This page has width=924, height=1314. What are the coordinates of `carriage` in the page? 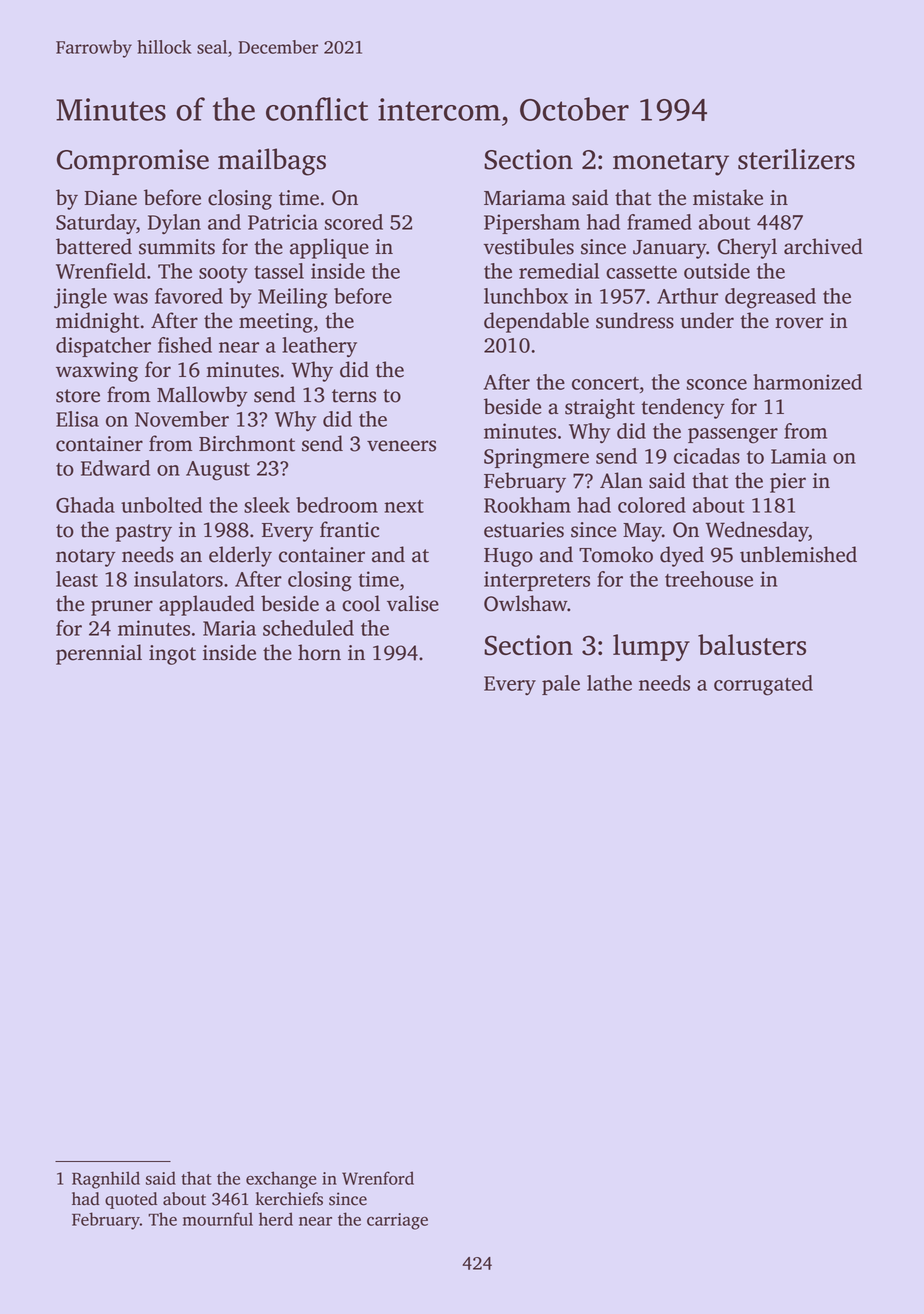 It's located at (397, 1221).
